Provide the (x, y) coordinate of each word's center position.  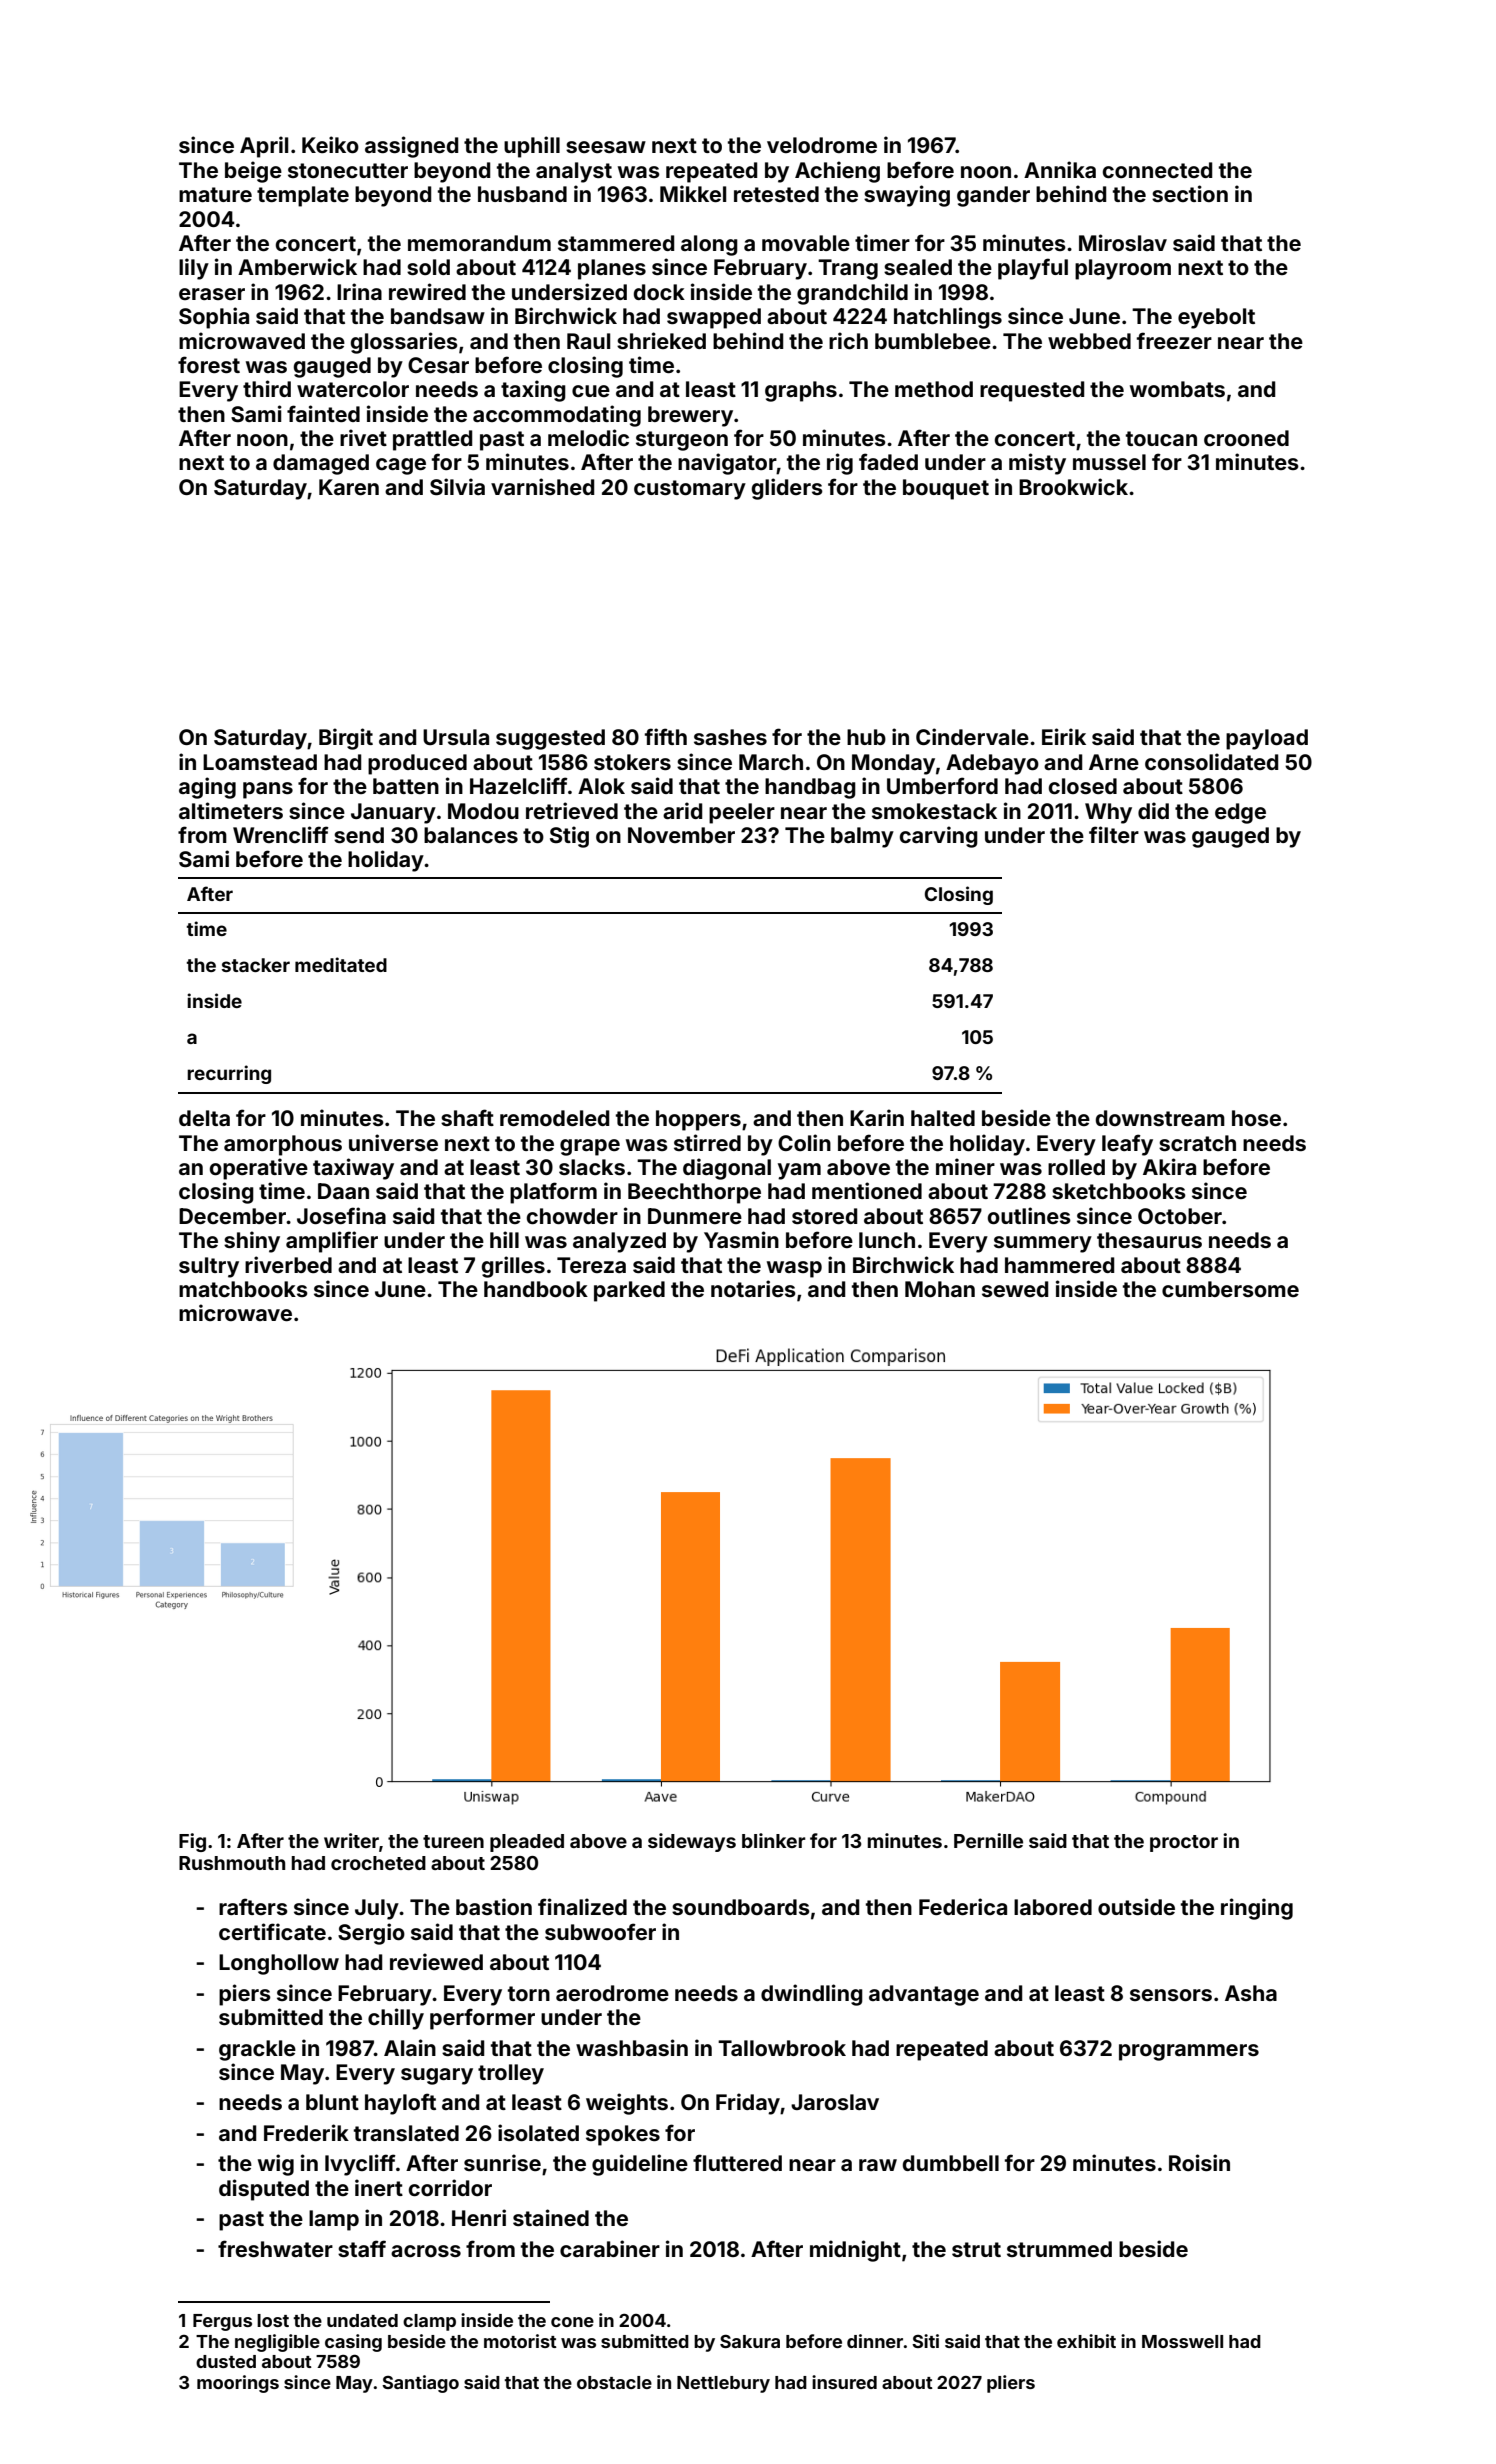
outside (1136, 1906)
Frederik (306, 2132)
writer (351, 1840)
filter (1114, 834)
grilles (513, 1267)
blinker (774, 1840)
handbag (810, 788)
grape (590, 1147)
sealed (918, 267)
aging (207, 788)
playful (1033, 269)
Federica (963, 1906)
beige (253, 172)
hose (1256, 1118)
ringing (1257, 1909)
